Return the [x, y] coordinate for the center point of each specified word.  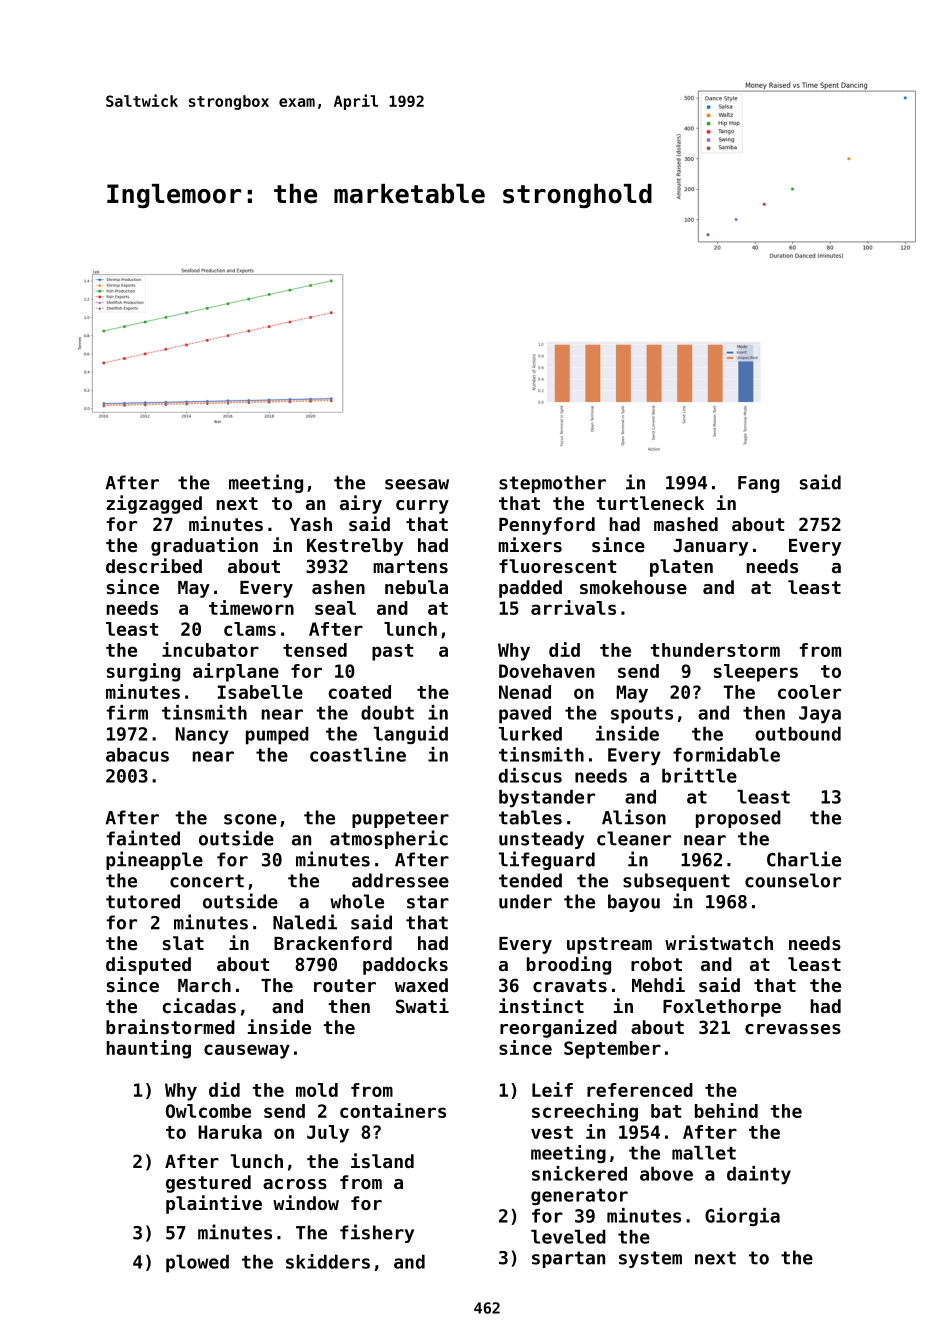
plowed [197, 1264]
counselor [793, 880]
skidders [328, 1261]
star [428, 902]
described [154, 565]
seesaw [417, 484]
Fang [758, 484]
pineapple [154, 860]
